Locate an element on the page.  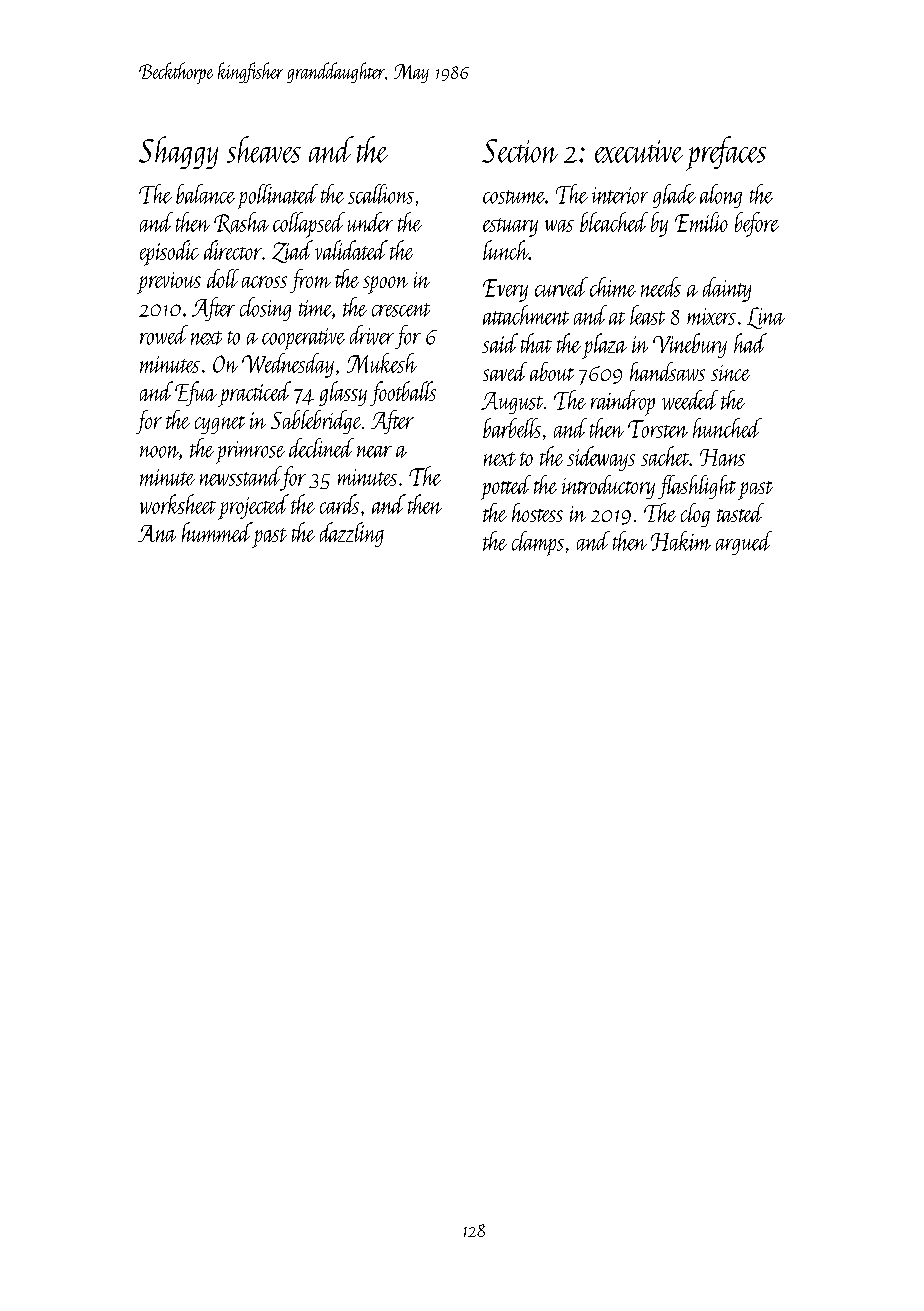
curved is located at coordinates (561, 287).
